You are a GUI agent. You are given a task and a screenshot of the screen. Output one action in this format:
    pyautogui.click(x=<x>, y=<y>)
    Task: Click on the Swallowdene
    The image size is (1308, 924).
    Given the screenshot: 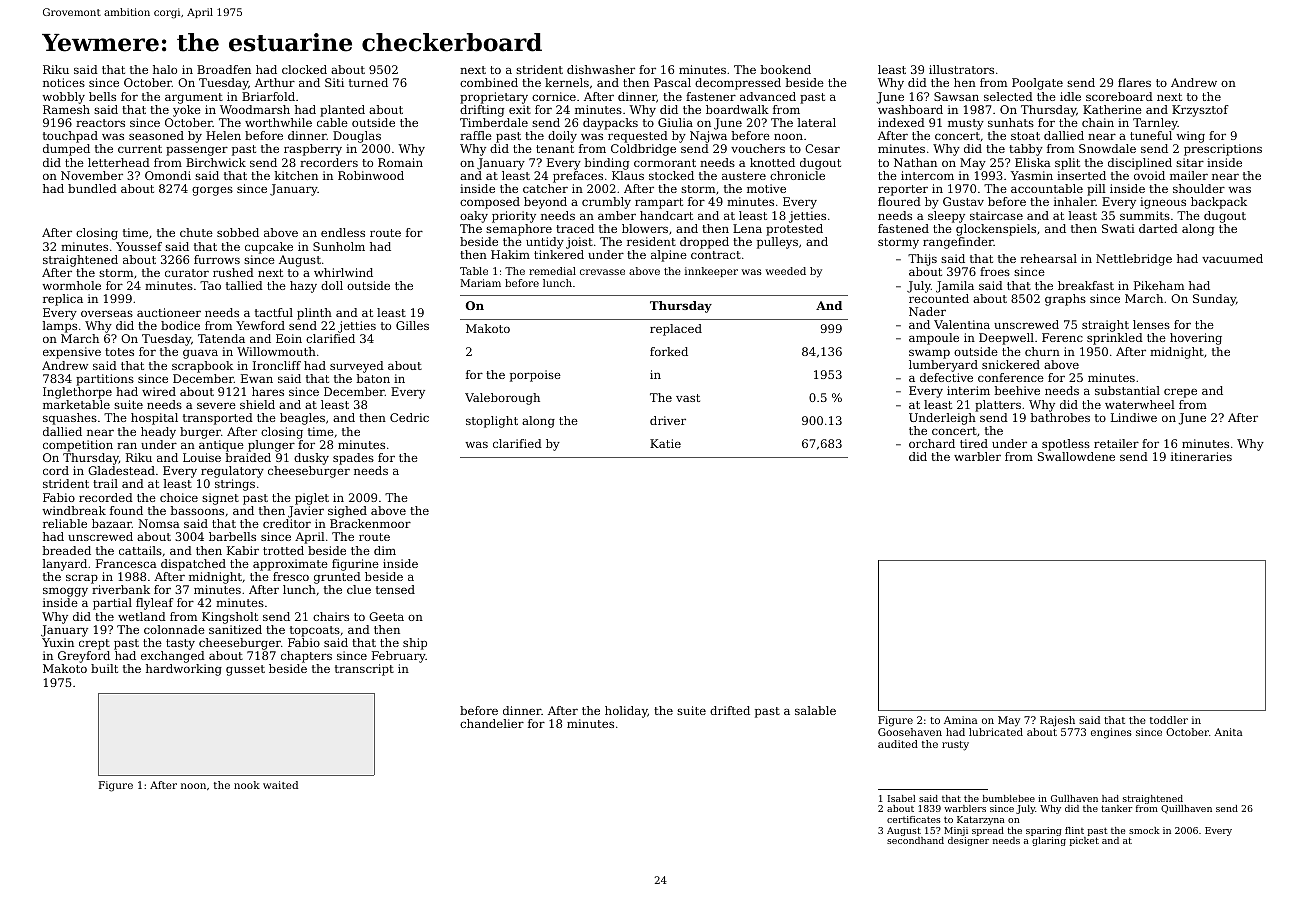 What is the action you would take?
    pyautogui.click(x=1076, y=456)
